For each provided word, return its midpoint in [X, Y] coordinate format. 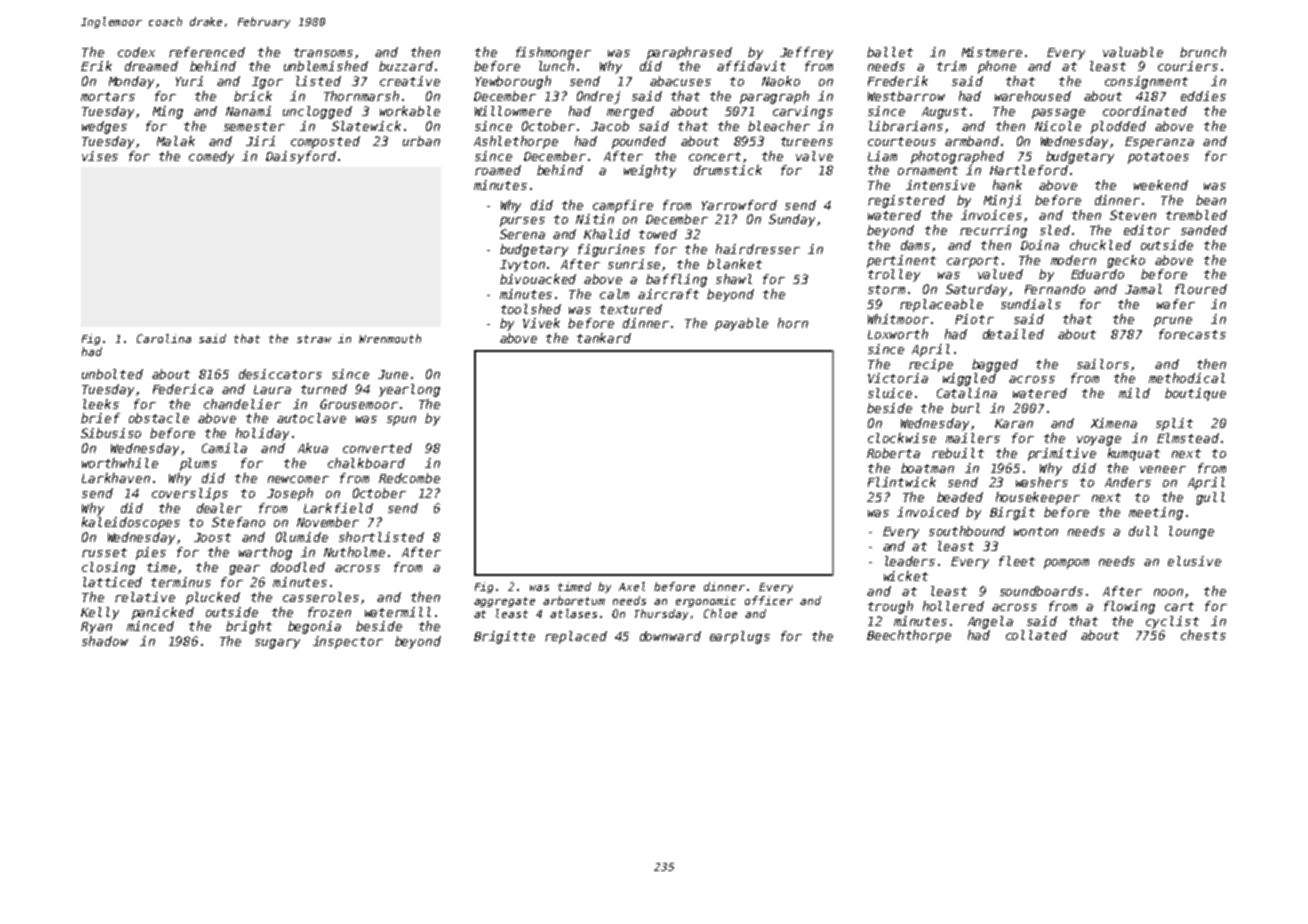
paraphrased [689, 53]
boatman [927, 468]
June [393, 374]
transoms [323, 52]
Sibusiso [111, 433]
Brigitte [504, 637]
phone [997, 67]
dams [915, 245]
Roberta [893, 453]
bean [1211, 200]
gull [1210, 498]
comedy [211, 157]
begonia [314, 627]
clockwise [902, 438]
